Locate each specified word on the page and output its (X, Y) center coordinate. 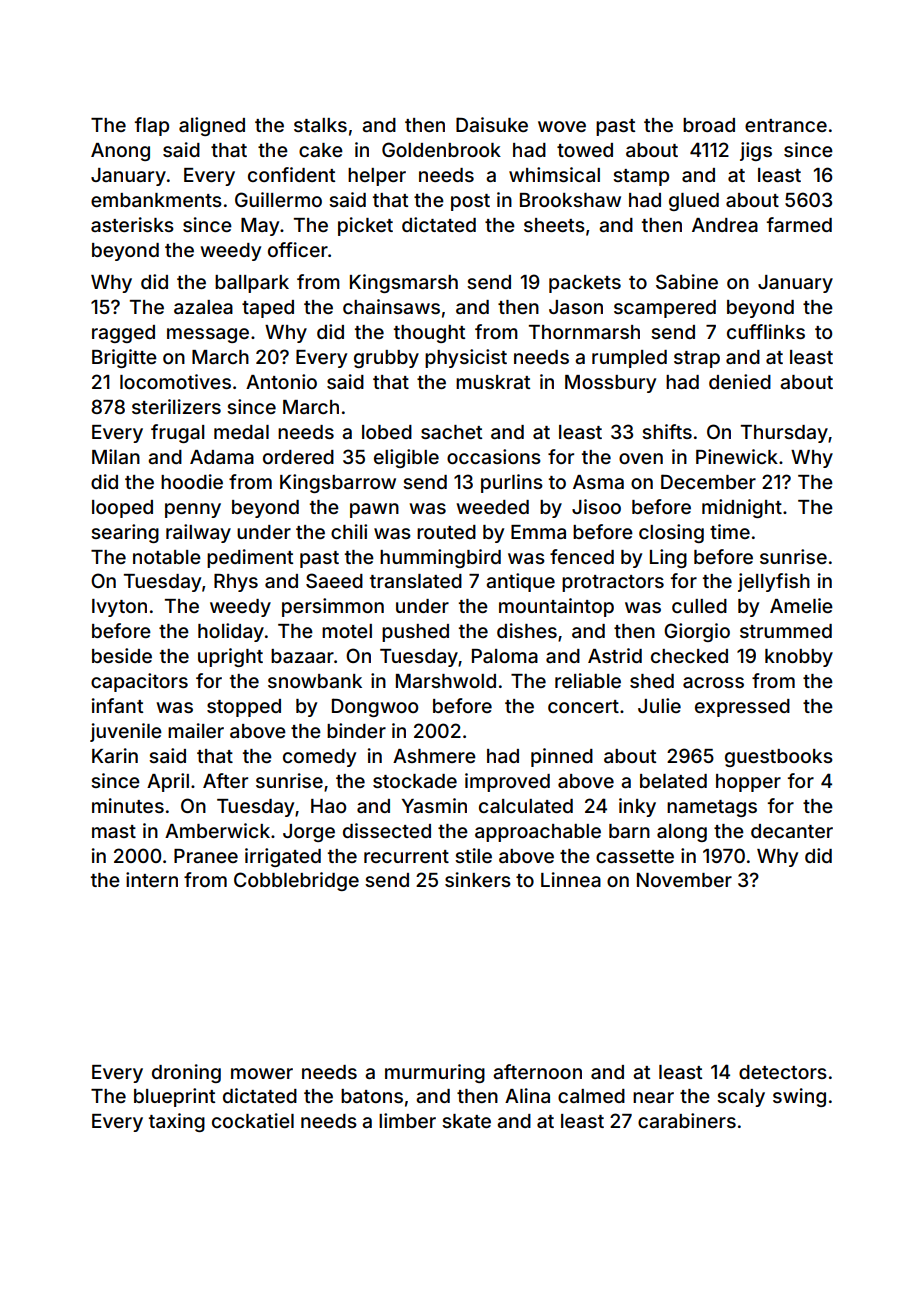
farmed (799, 224)
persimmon (333, 607)
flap (152, 126)
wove (562, 126)
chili (349, 531)
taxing (177, 1122)
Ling (668, 558)
